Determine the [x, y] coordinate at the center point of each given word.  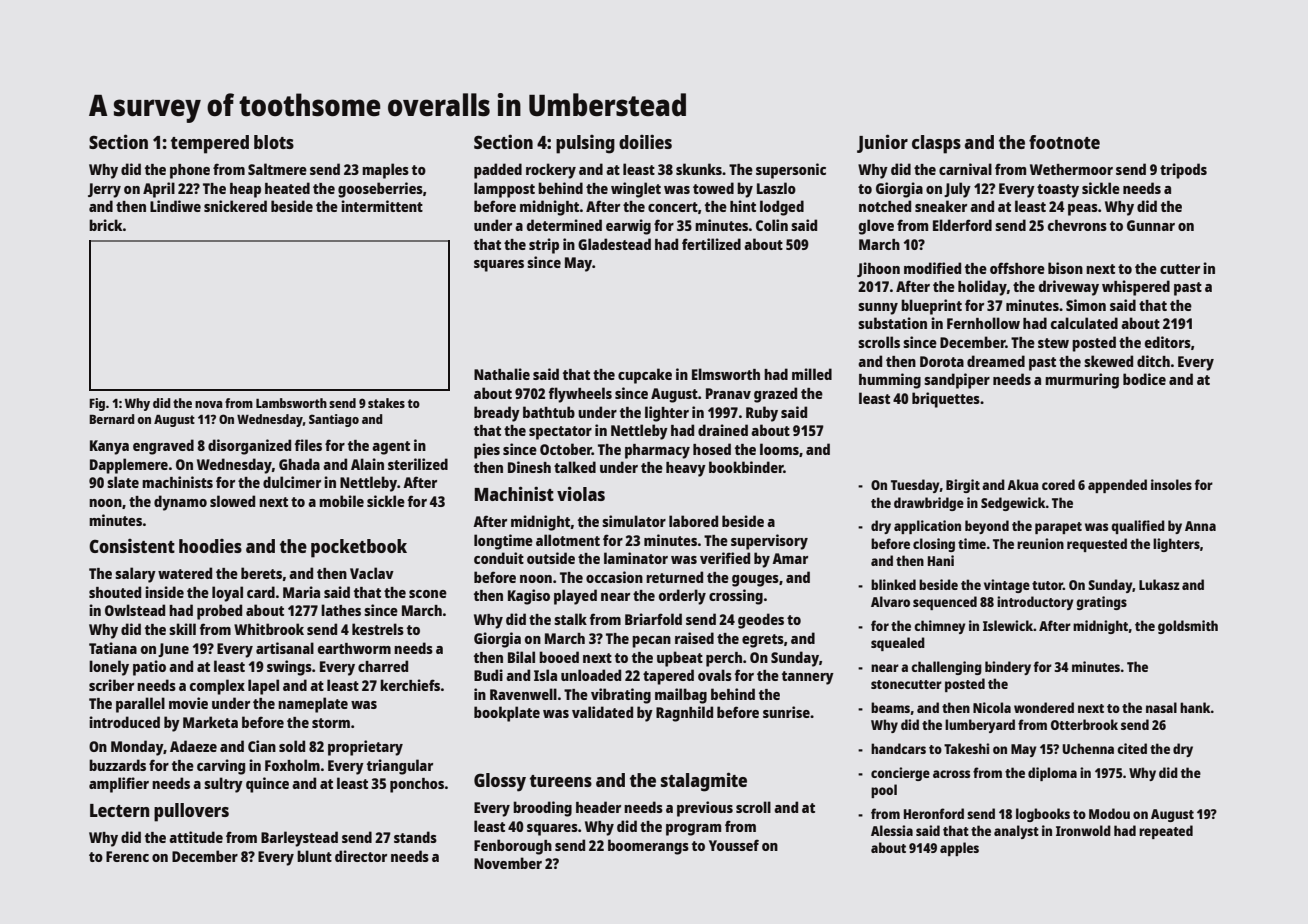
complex [217, 687]
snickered [235, 206]
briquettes [946, 400]
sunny [878, 309]
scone [428, 594]
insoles [1171, 484]
